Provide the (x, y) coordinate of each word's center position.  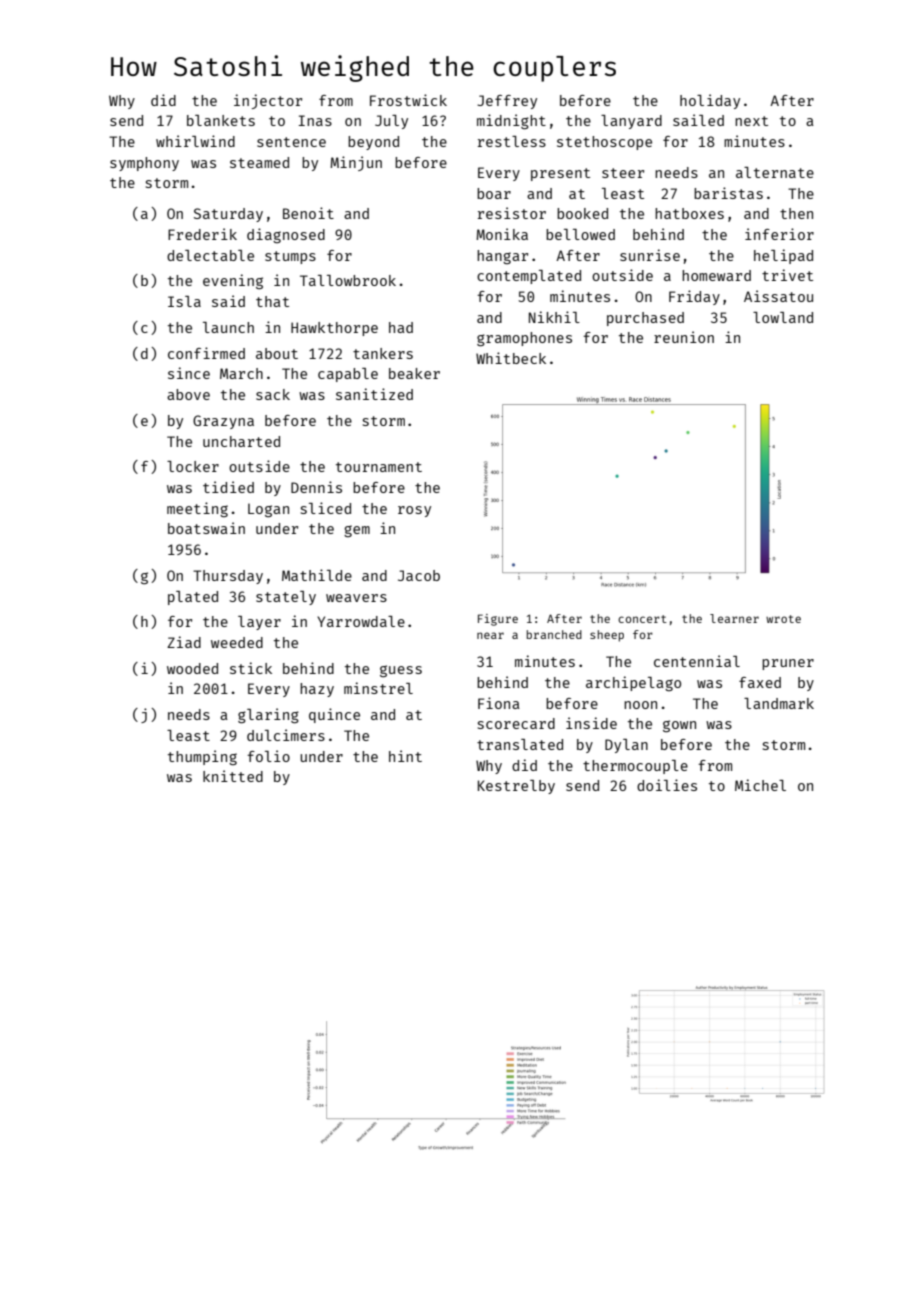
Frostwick (408, 100)
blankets (221, 120)
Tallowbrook (348, 280)
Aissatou (778, 296)
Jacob (419, 575)
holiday (710, 101)
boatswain (206, 528)
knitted (233, 776)
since (189, 373)
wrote (783, 619)
